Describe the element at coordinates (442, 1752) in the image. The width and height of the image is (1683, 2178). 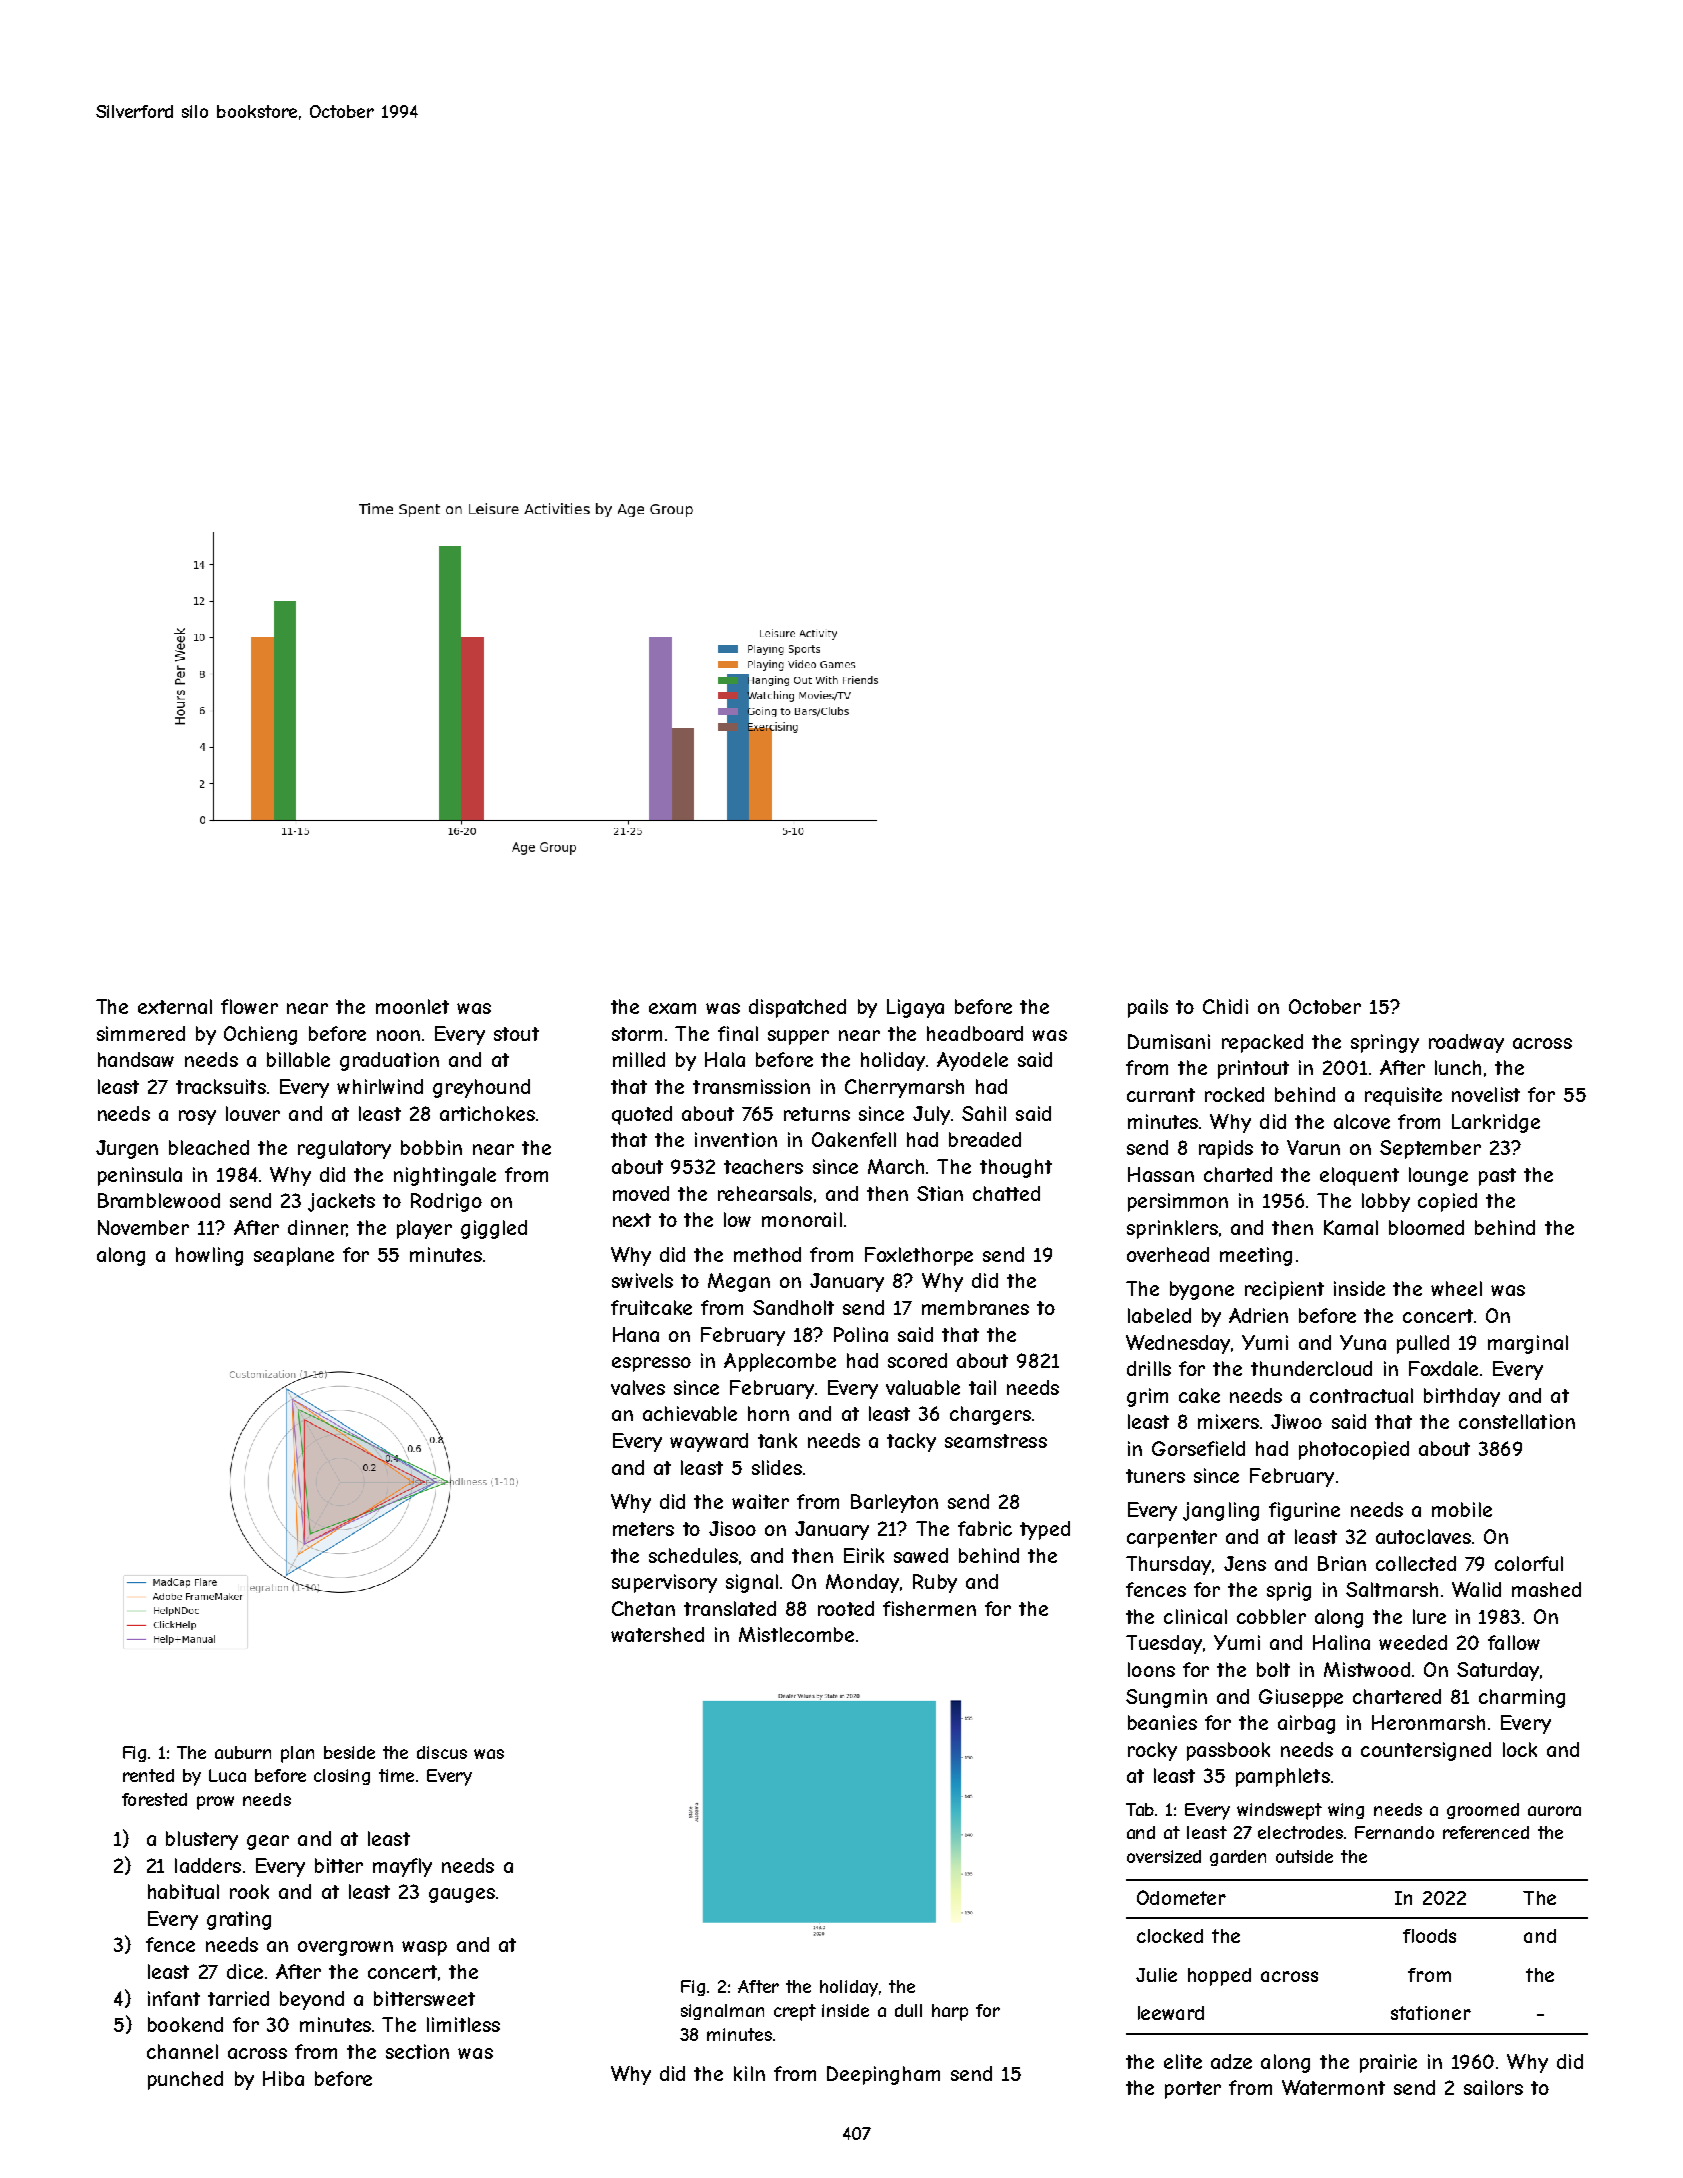
I see `discus` at that location.
